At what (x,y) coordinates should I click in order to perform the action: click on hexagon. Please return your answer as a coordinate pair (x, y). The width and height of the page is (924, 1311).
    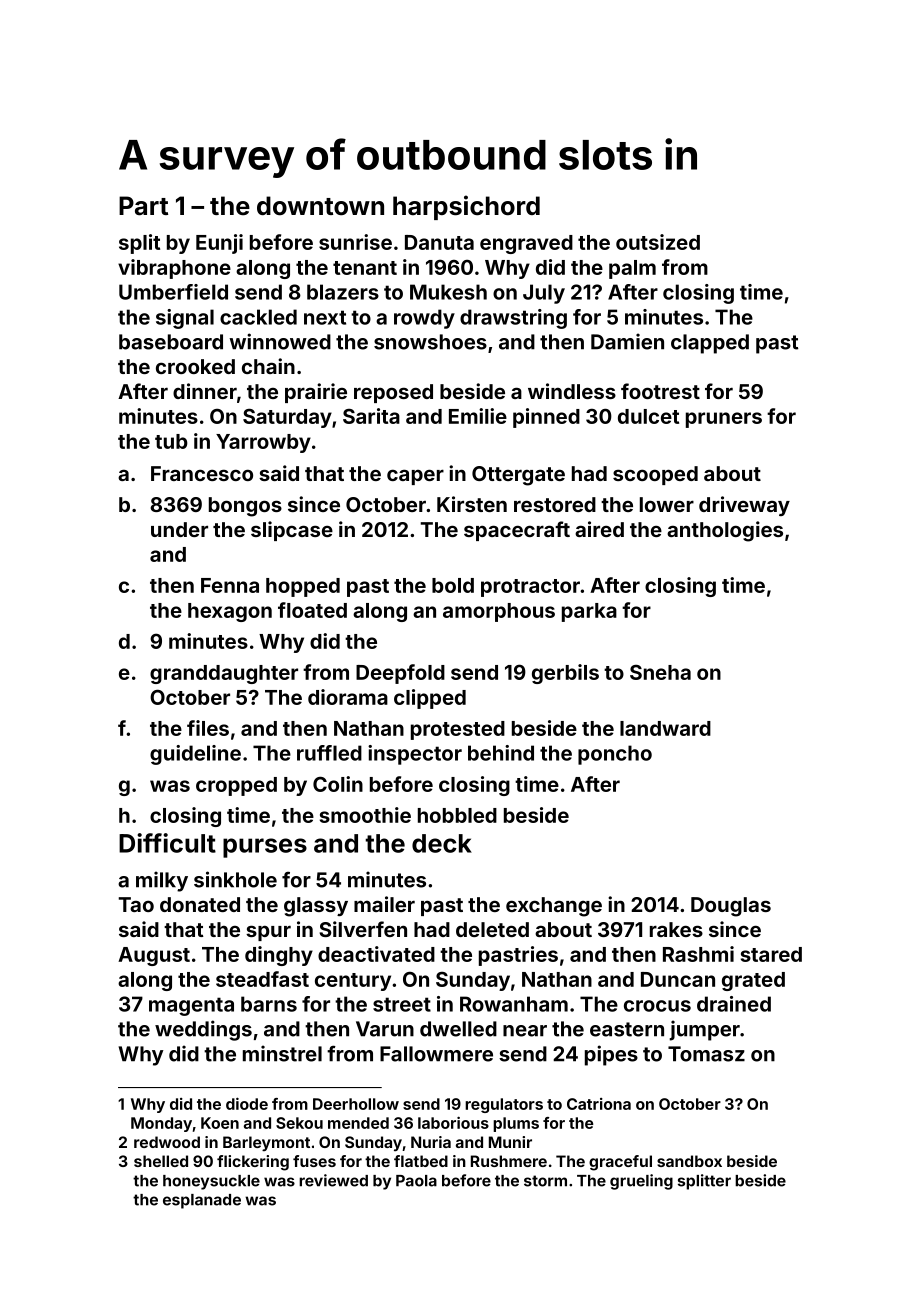
    Looking at the image, I should click on (230, 612).
